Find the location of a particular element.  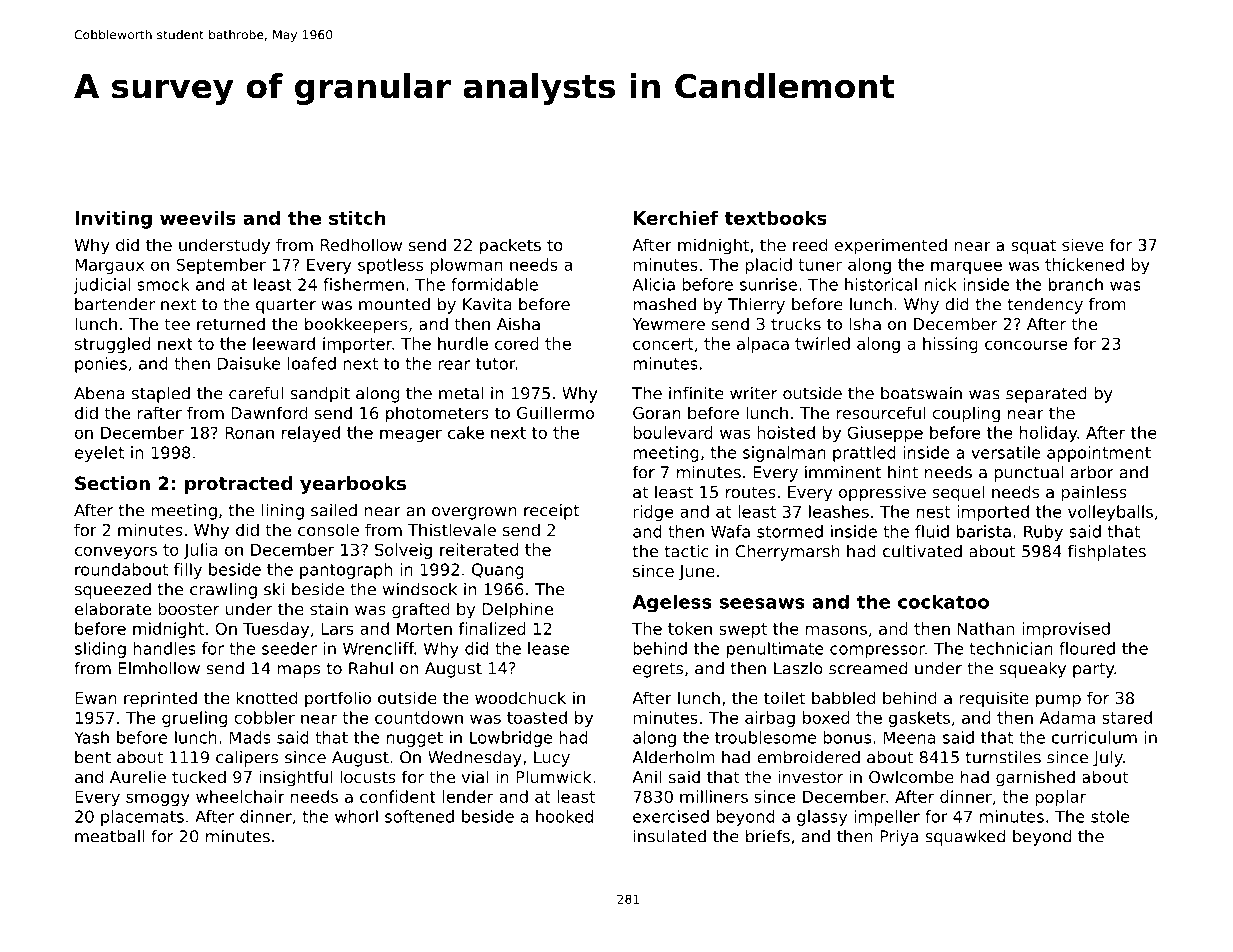

eyelet is located at coordinates (99, 454).
